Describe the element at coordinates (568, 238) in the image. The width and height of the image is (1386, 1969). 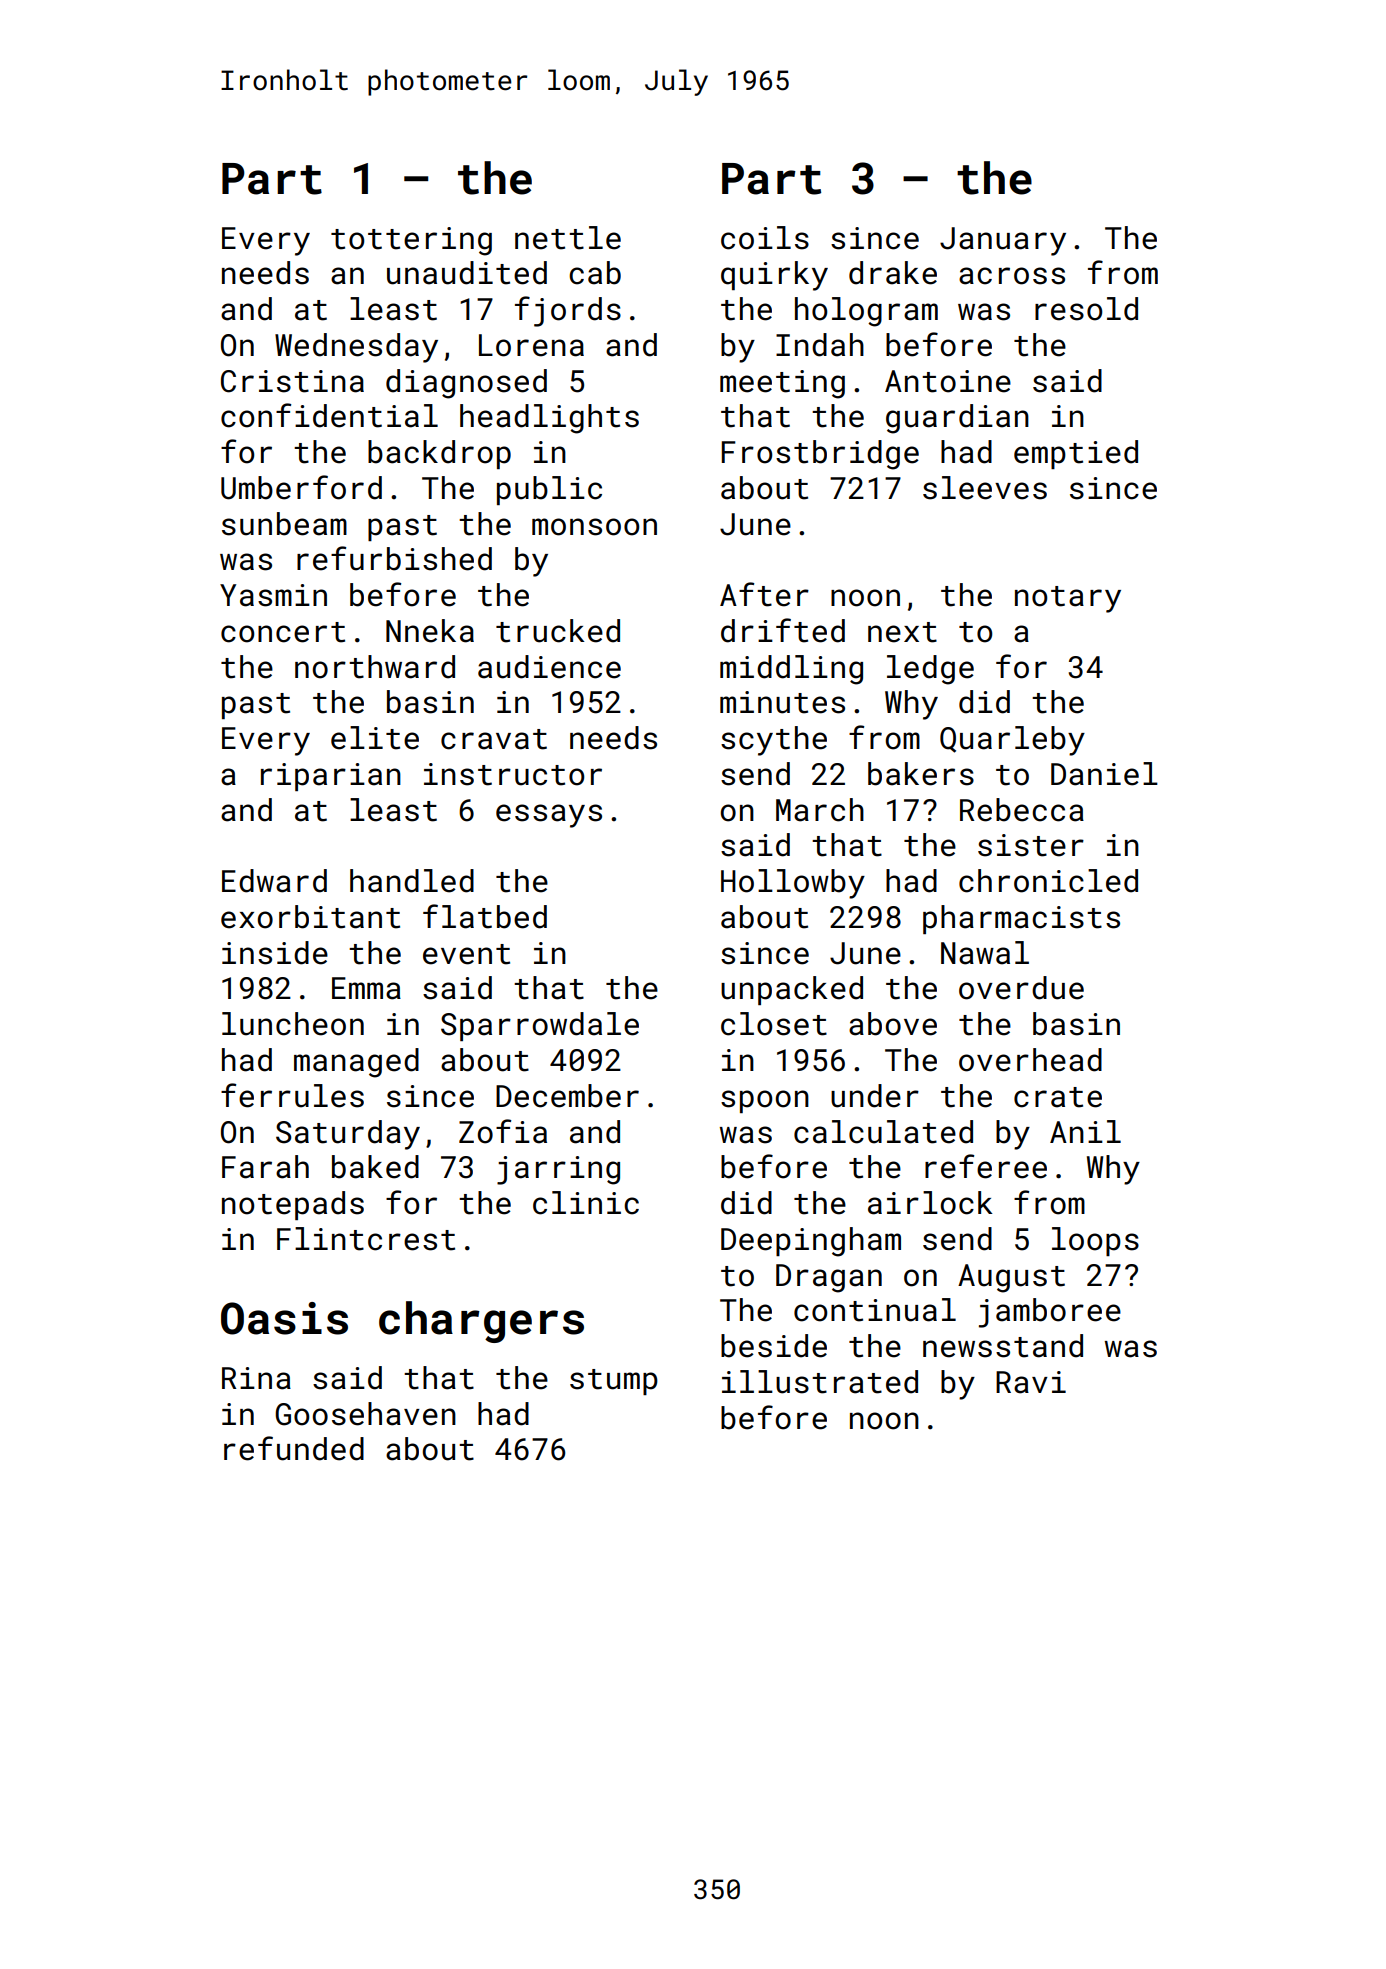
I see `nettle` at that location.
